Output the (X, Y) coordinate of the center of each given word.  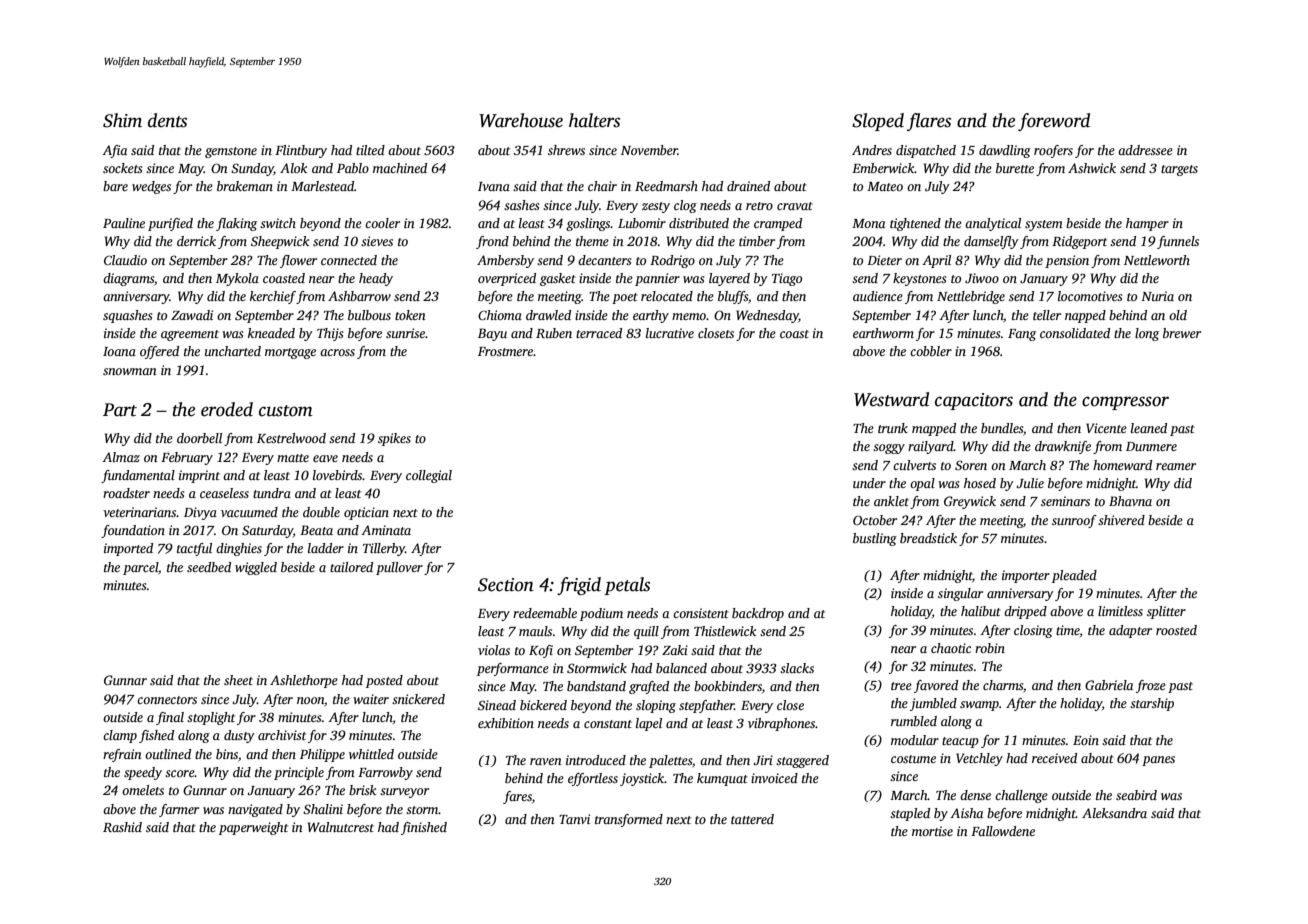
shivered (1121, 520)
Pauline (124, 223)
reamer (1176, 466)
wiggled (256, 568)
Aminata (386, 530)
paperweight (253, 828)
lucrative (670, 333)
